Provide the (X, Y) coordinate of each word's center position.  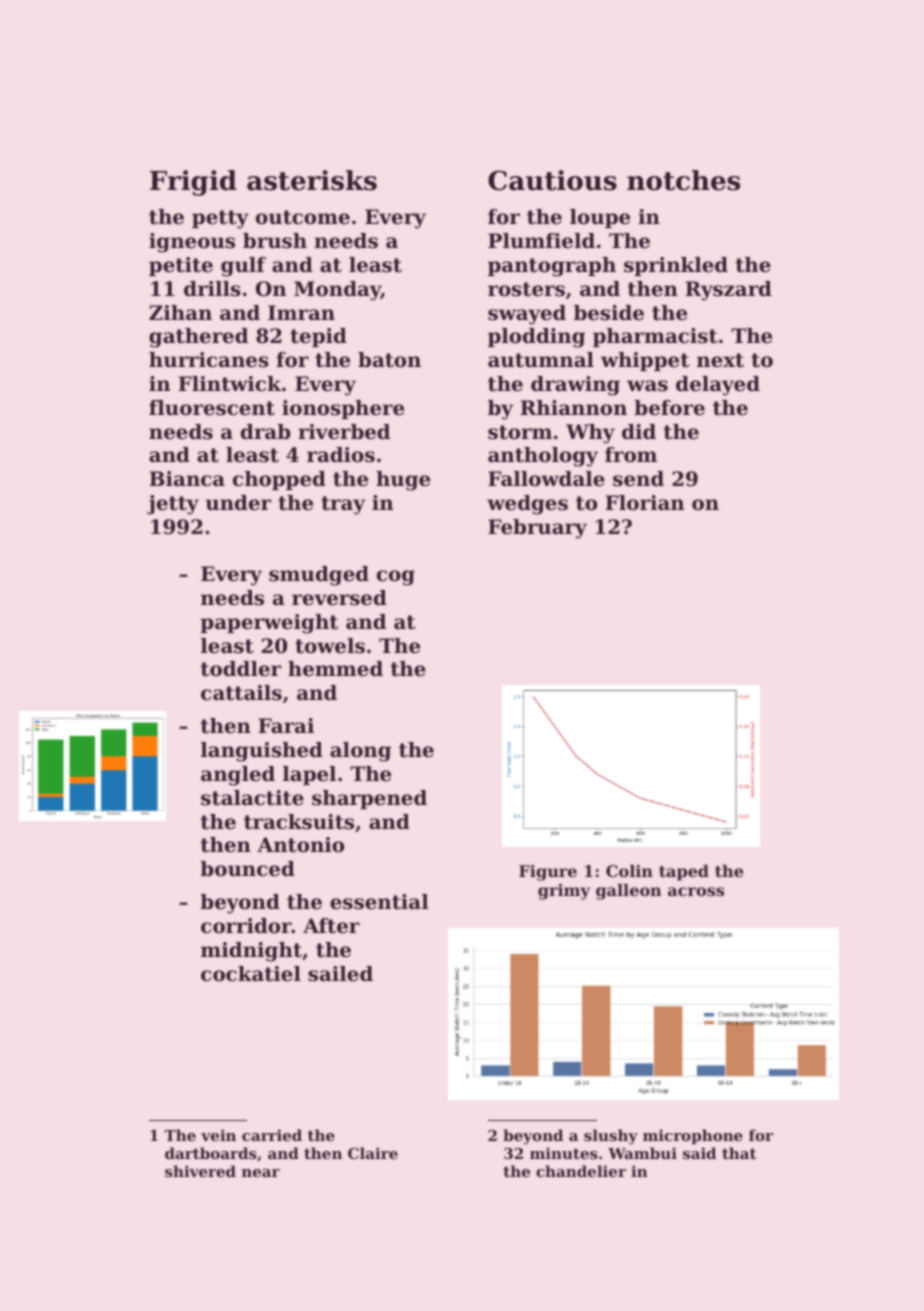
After (331, 926)
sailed (340, 974)
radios (341, 455)
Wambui (642, 1153)
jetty (173, 505)
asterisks (312, 180)
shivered (200, 1171)
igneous (192, 243)
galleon (629, 892)
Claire (373, 1153)
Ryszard (728, 291)
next (720, 360)
